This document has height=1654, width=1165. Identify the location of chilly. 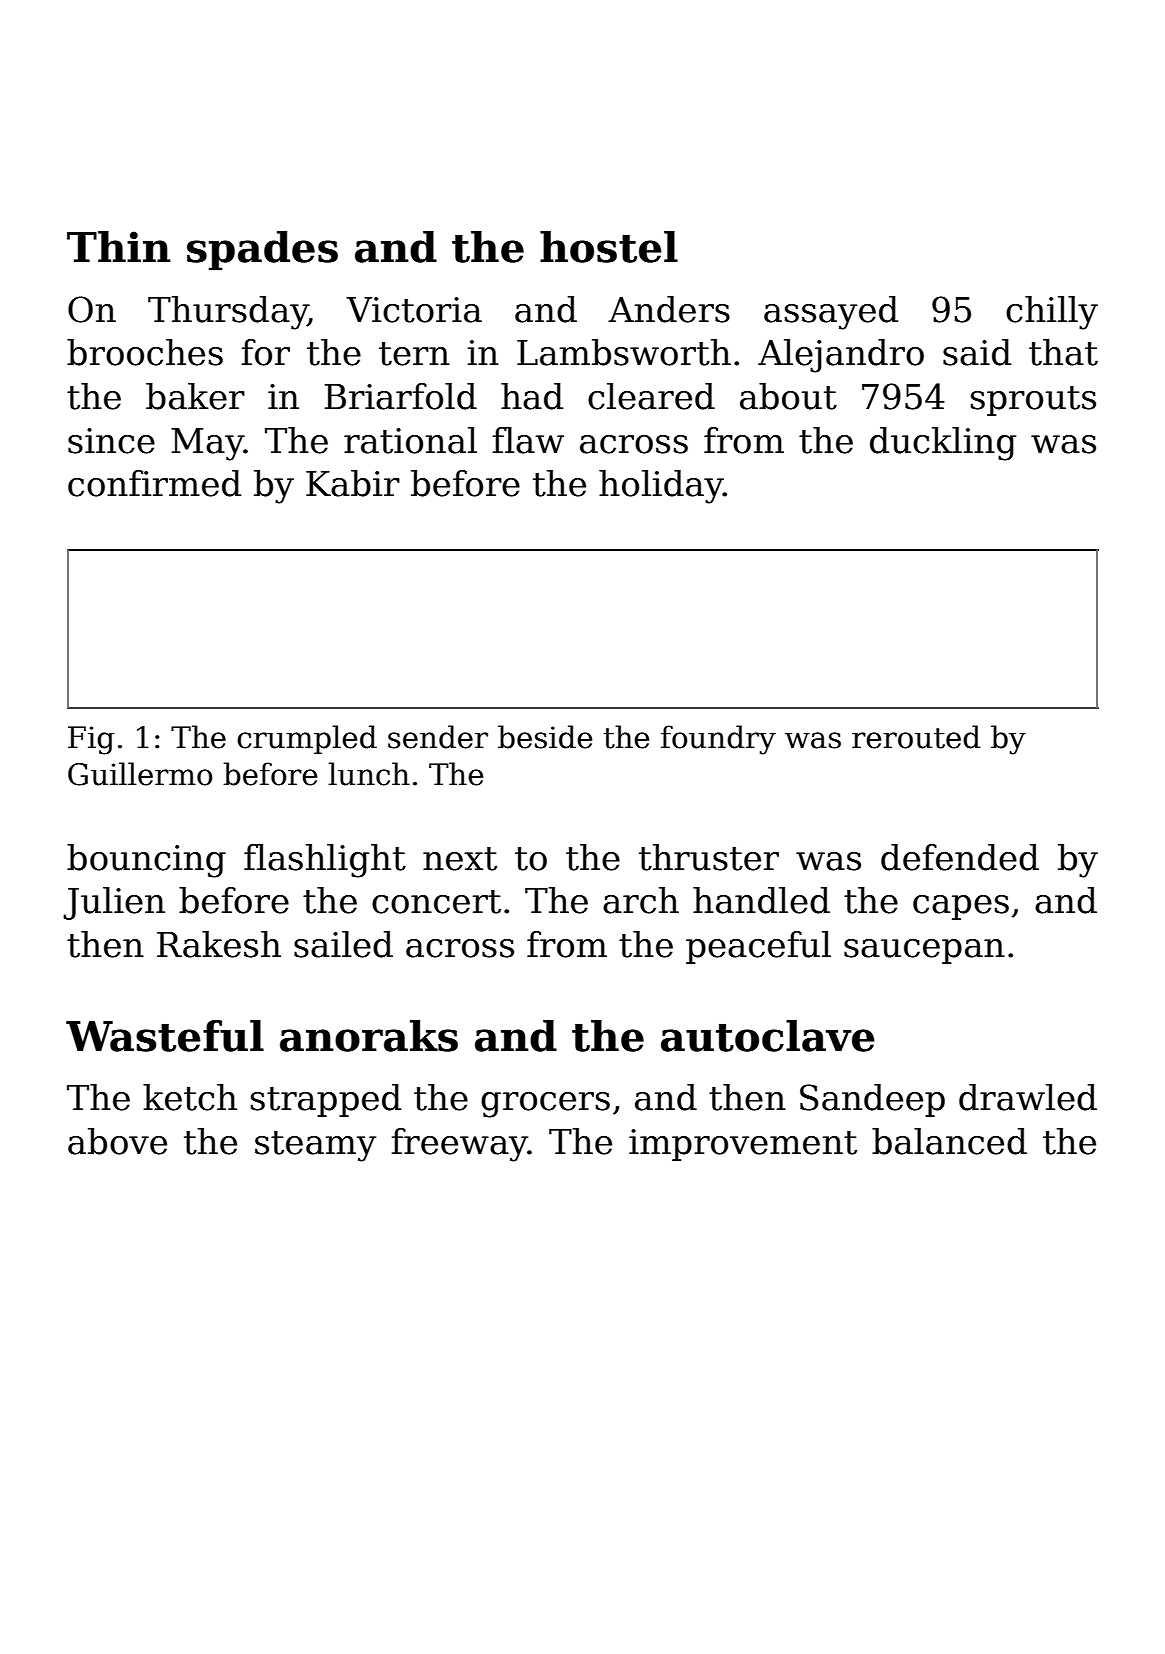
(1052, 313).
